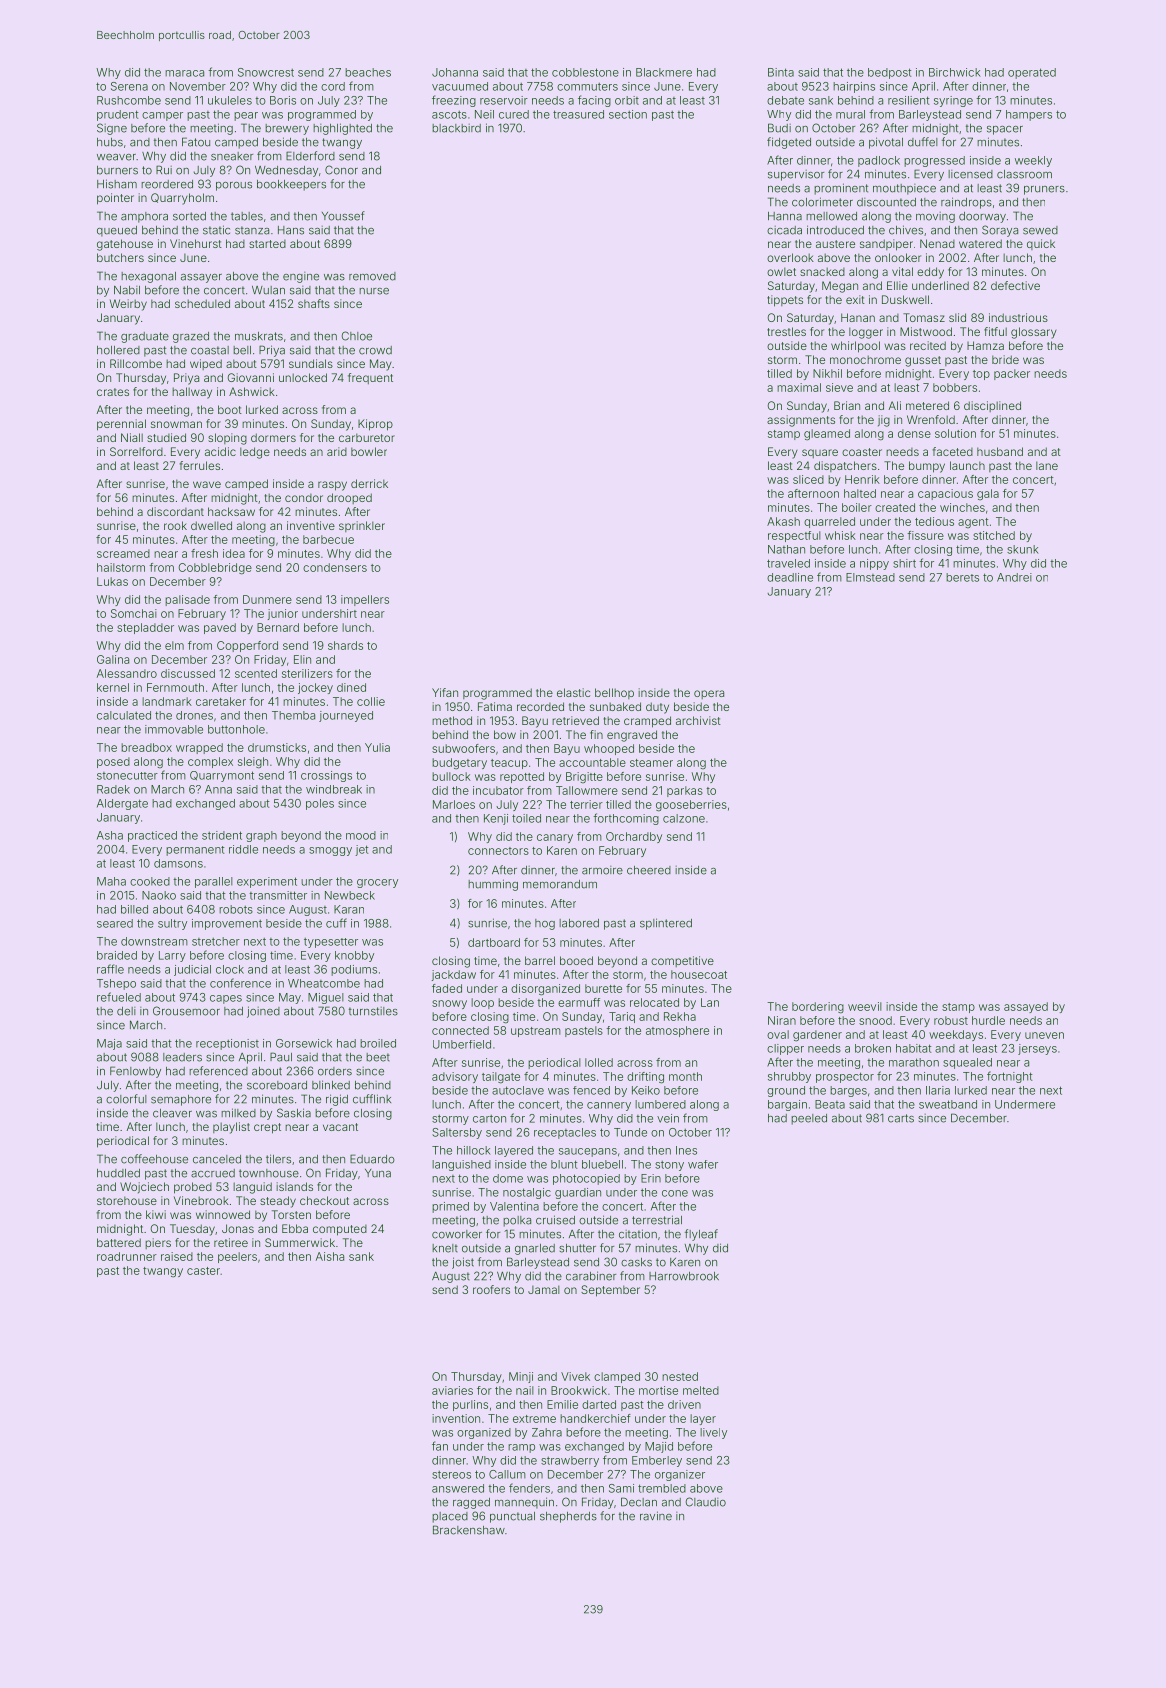 This document has height=1688, width=1166. I want to click on broken, so click(873, 1048).
